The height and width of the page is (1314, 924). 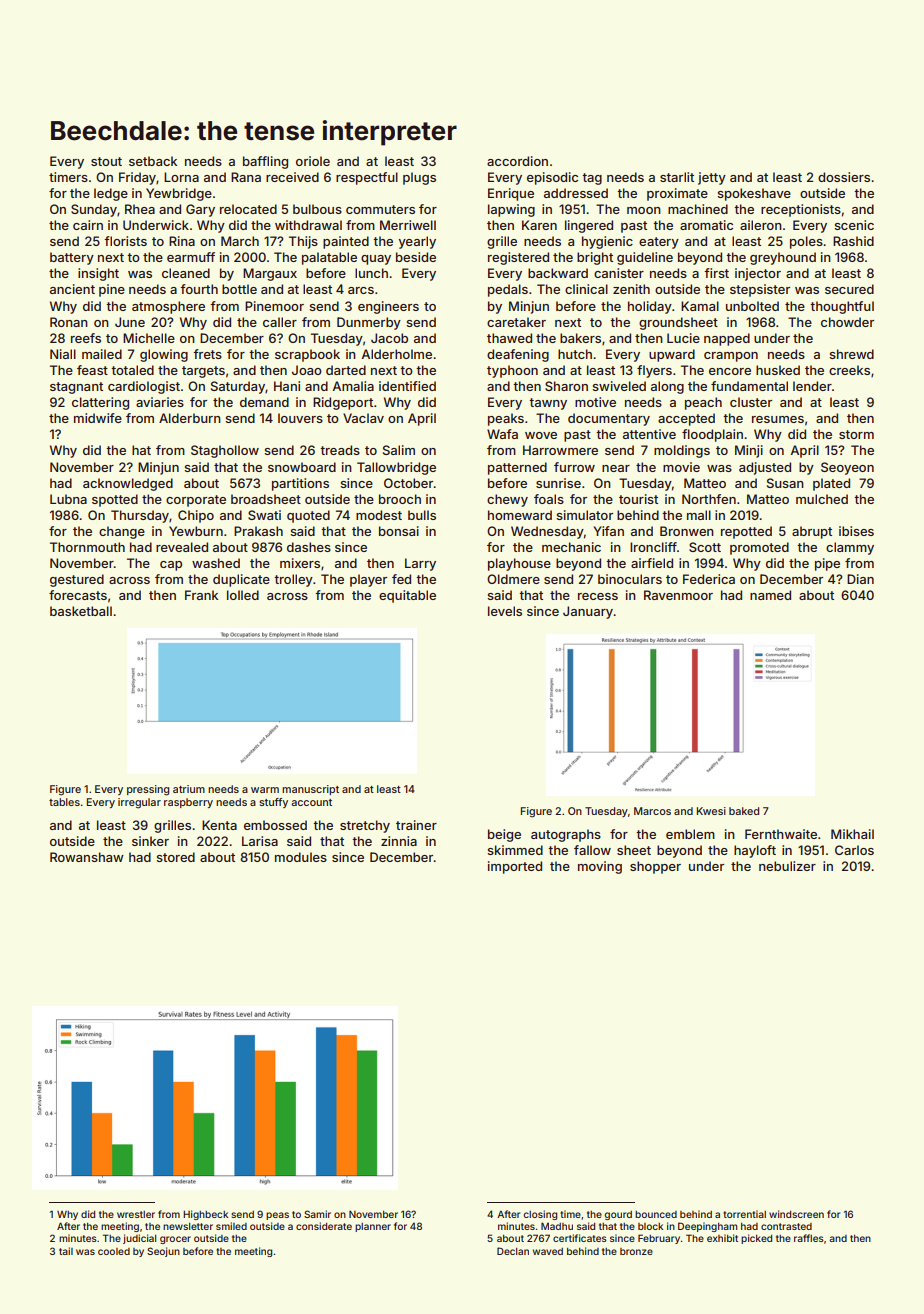 What do you see at coordinates (136, 1214) in the page?
I see `wrestler` at bounding box center [136, 1214].
